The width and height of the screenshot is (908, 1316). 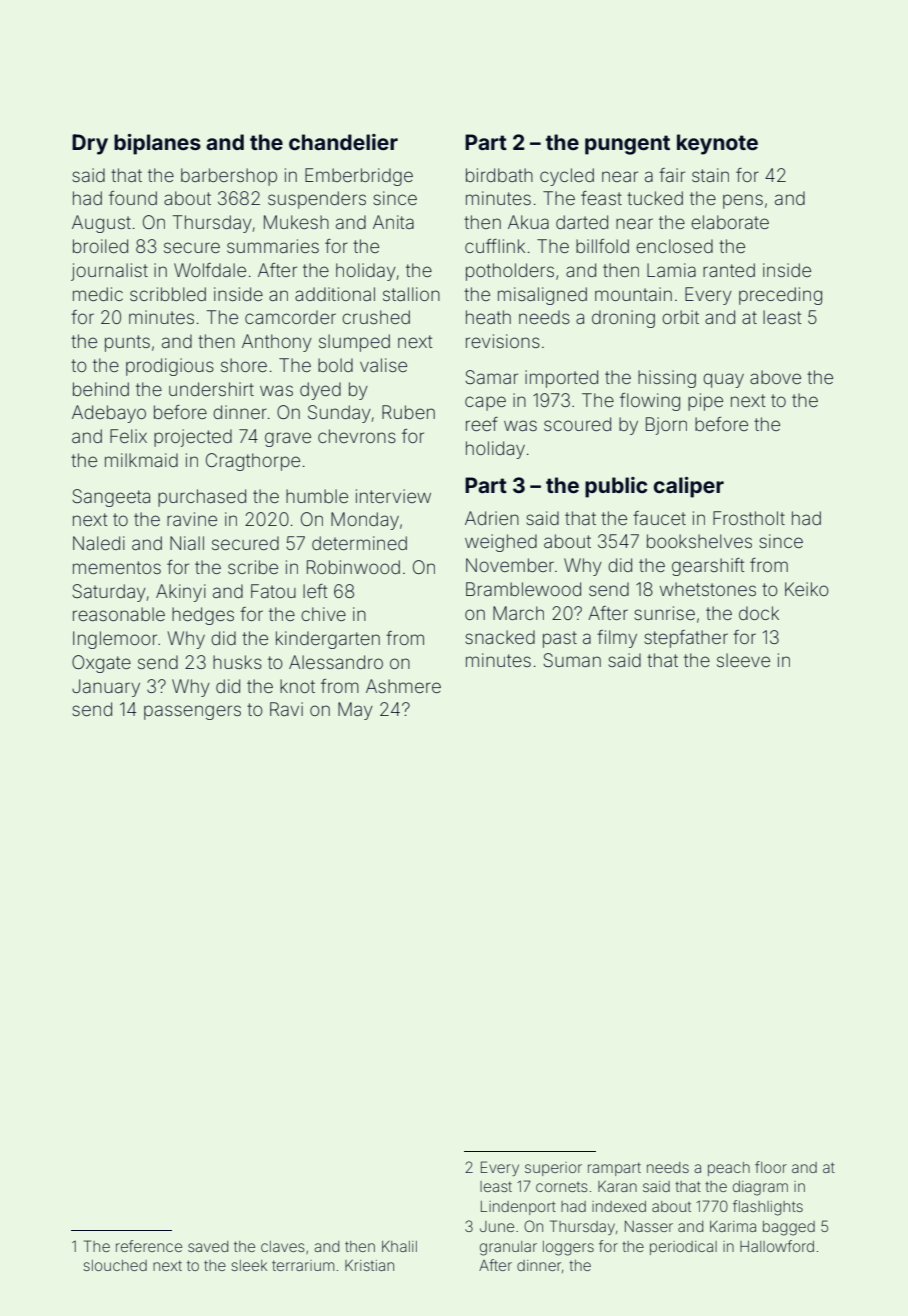 I want to click on January, so click(x=106, y=688).
